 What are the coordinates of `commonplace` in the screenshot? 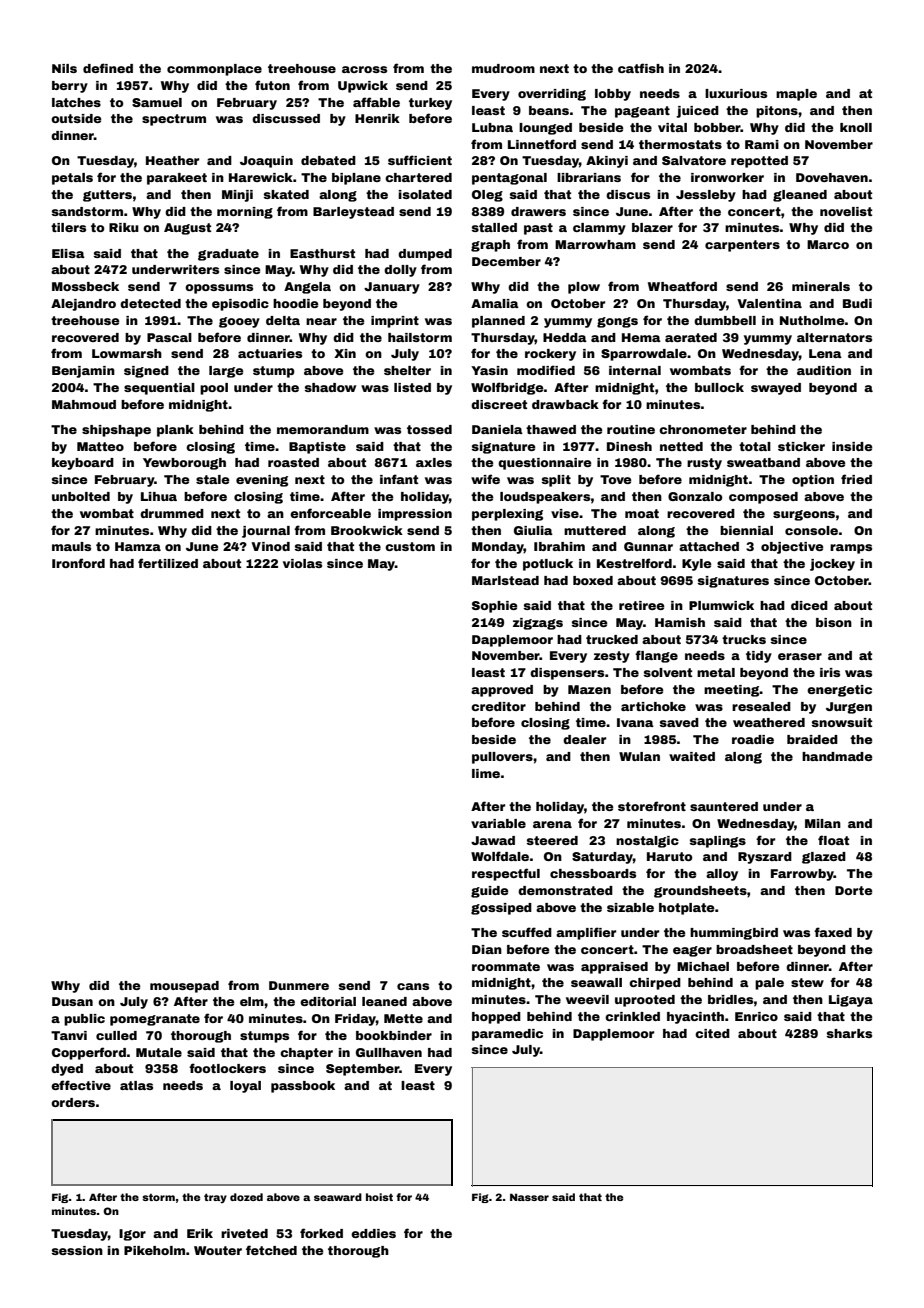 It's located at (214, 70).
